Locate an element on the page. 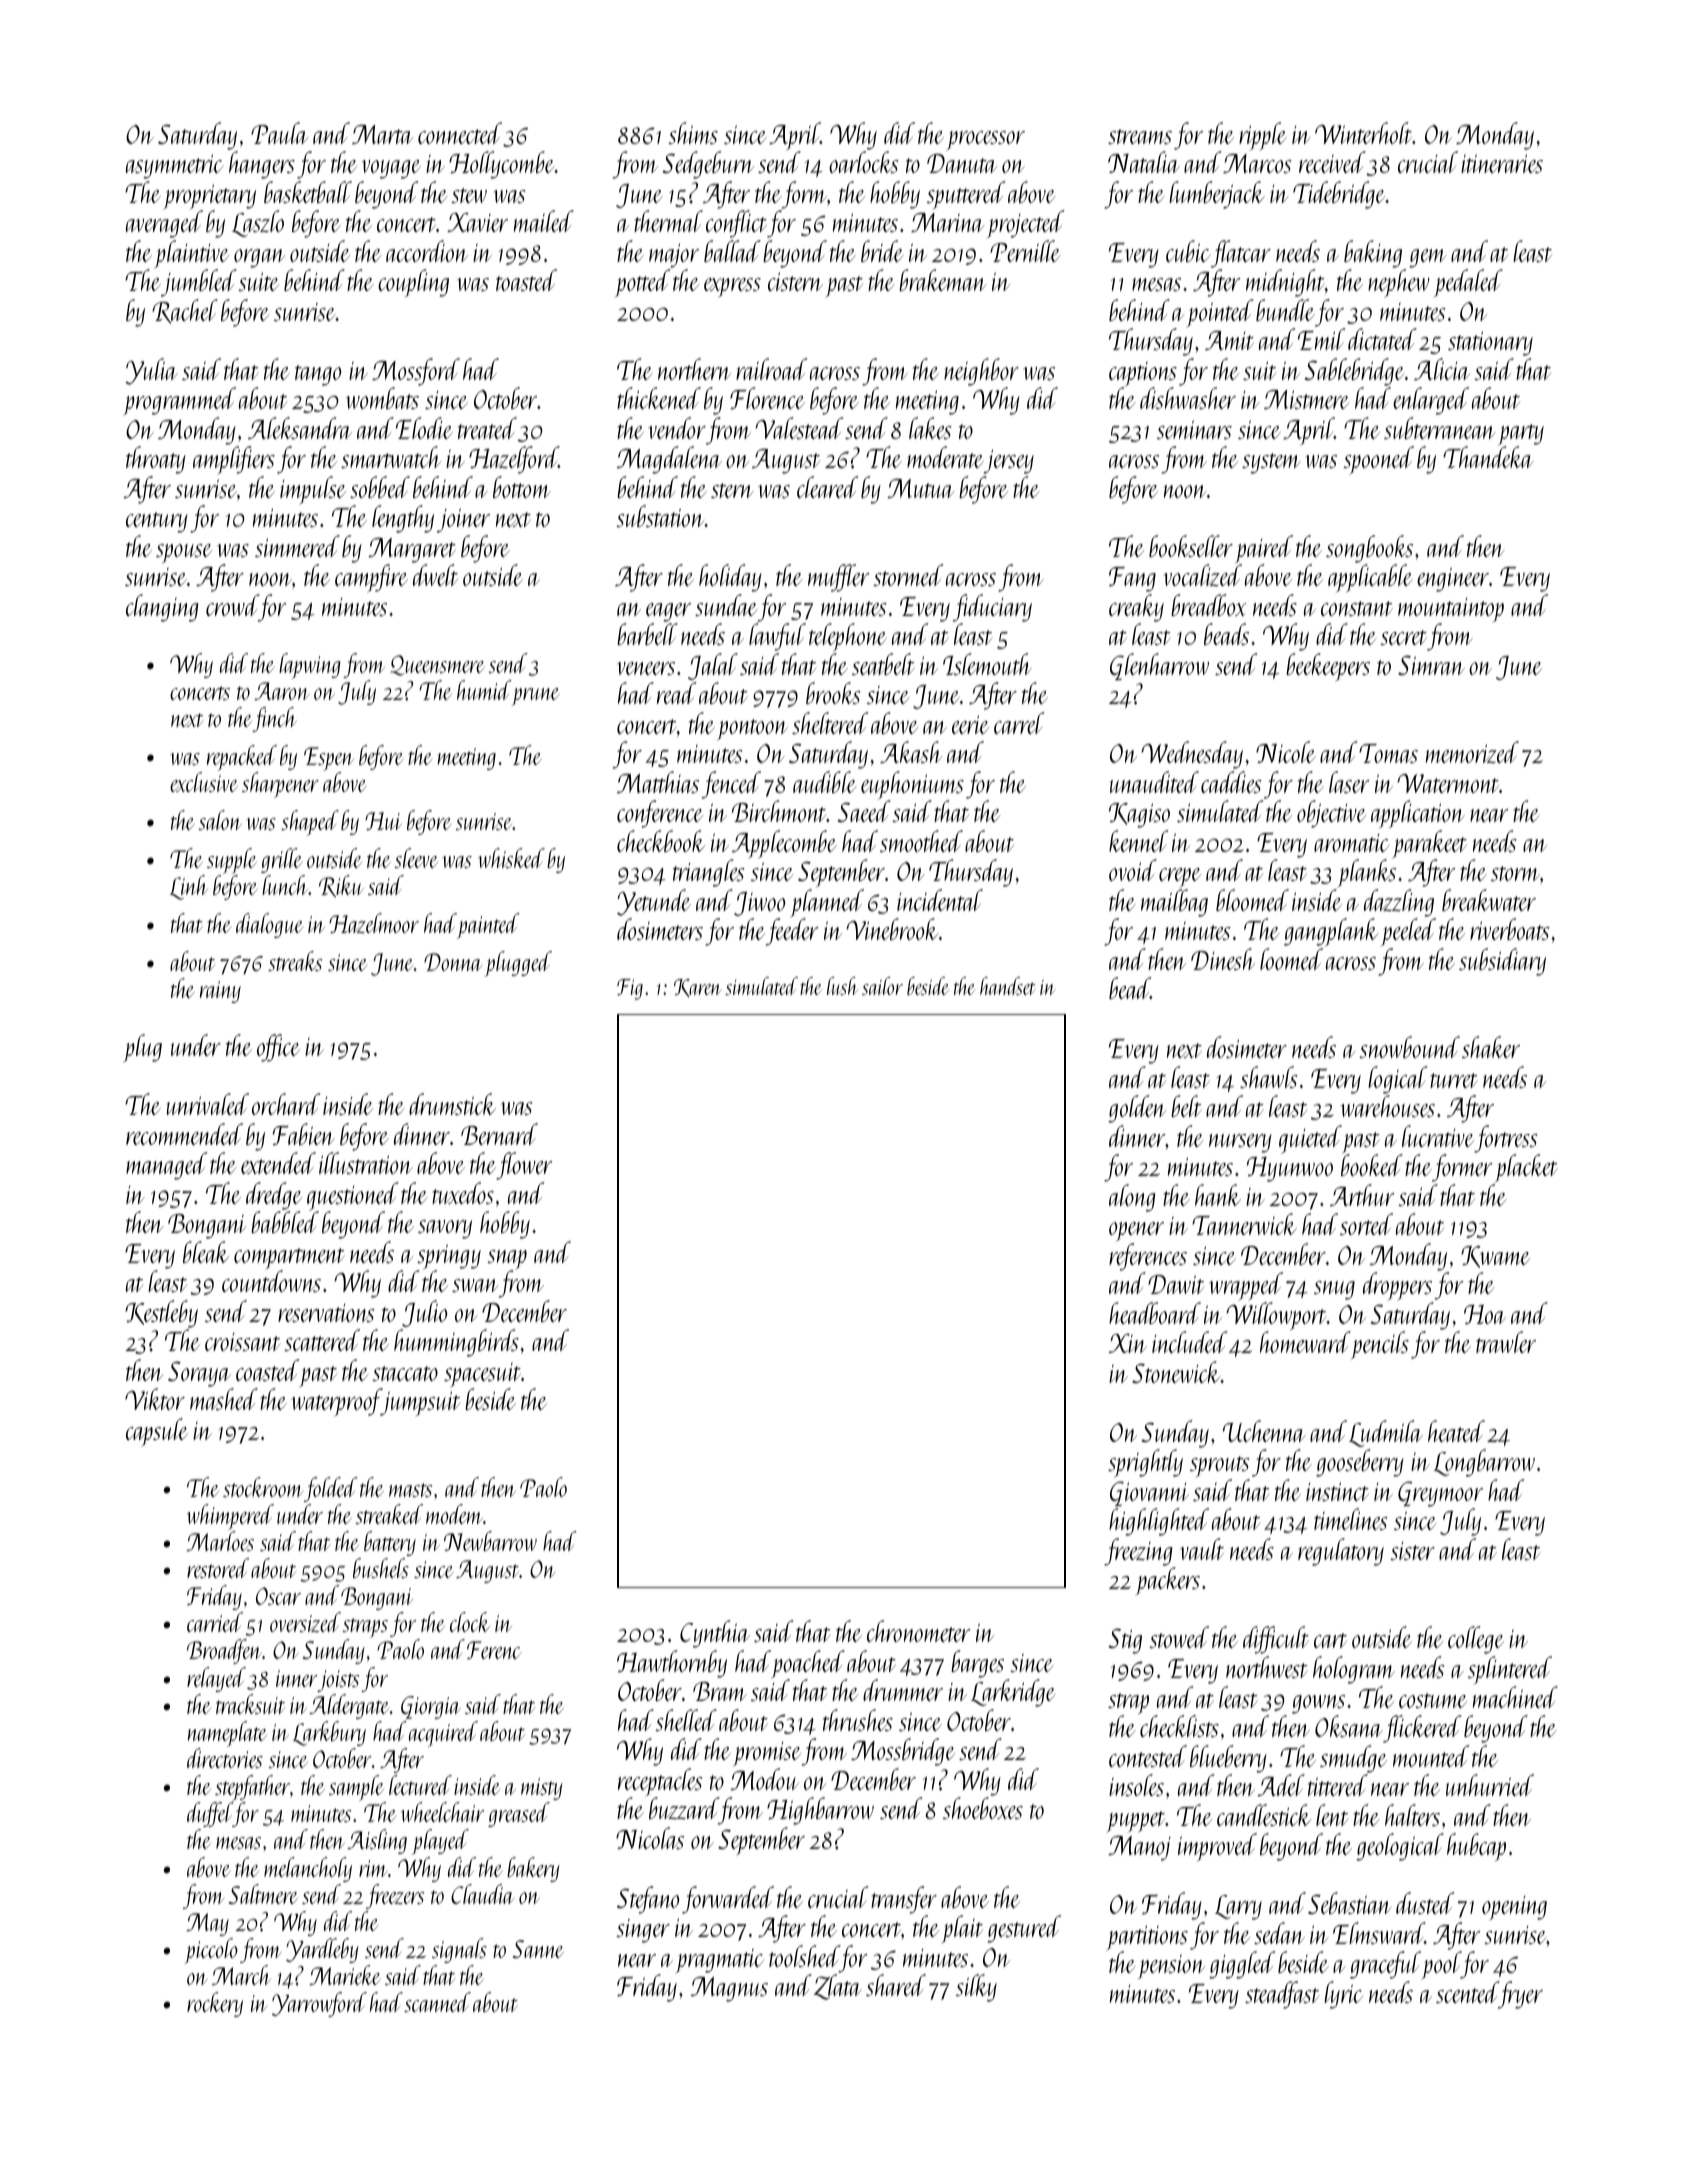  handset is located at coordinates (1008, 986).
